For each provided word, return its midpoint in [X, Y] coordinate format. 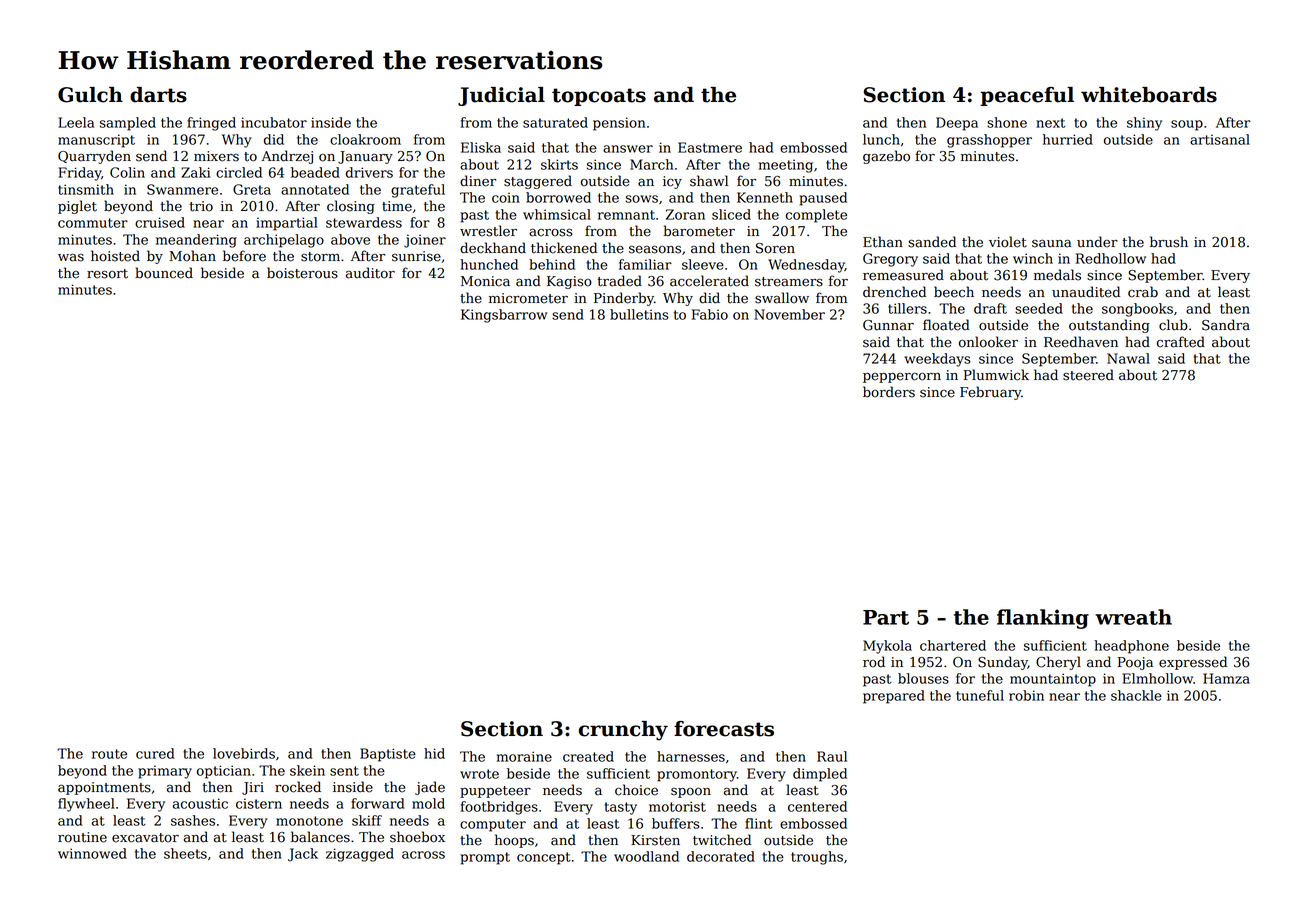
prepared [894, 697]
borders [889, 392]
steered [1088, 375]
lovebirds [244, 753]
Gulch [90, 95]
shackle [1136, 695]
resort [107, 274]
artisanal [1220, 139]
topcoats [599, 97]
